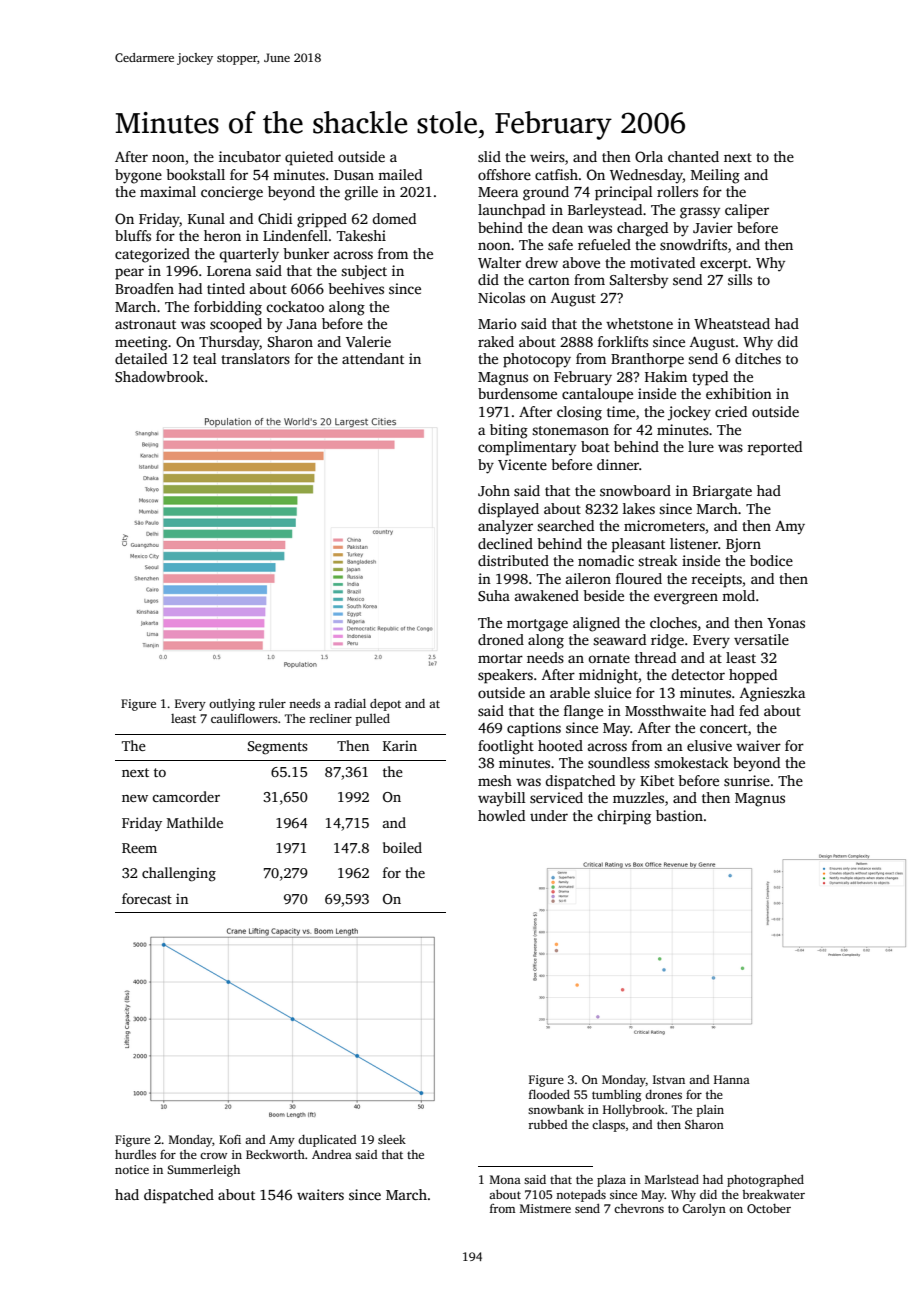 This screenshot has width=924, height=1308. I want to click on caliper, so click(747, 211).
